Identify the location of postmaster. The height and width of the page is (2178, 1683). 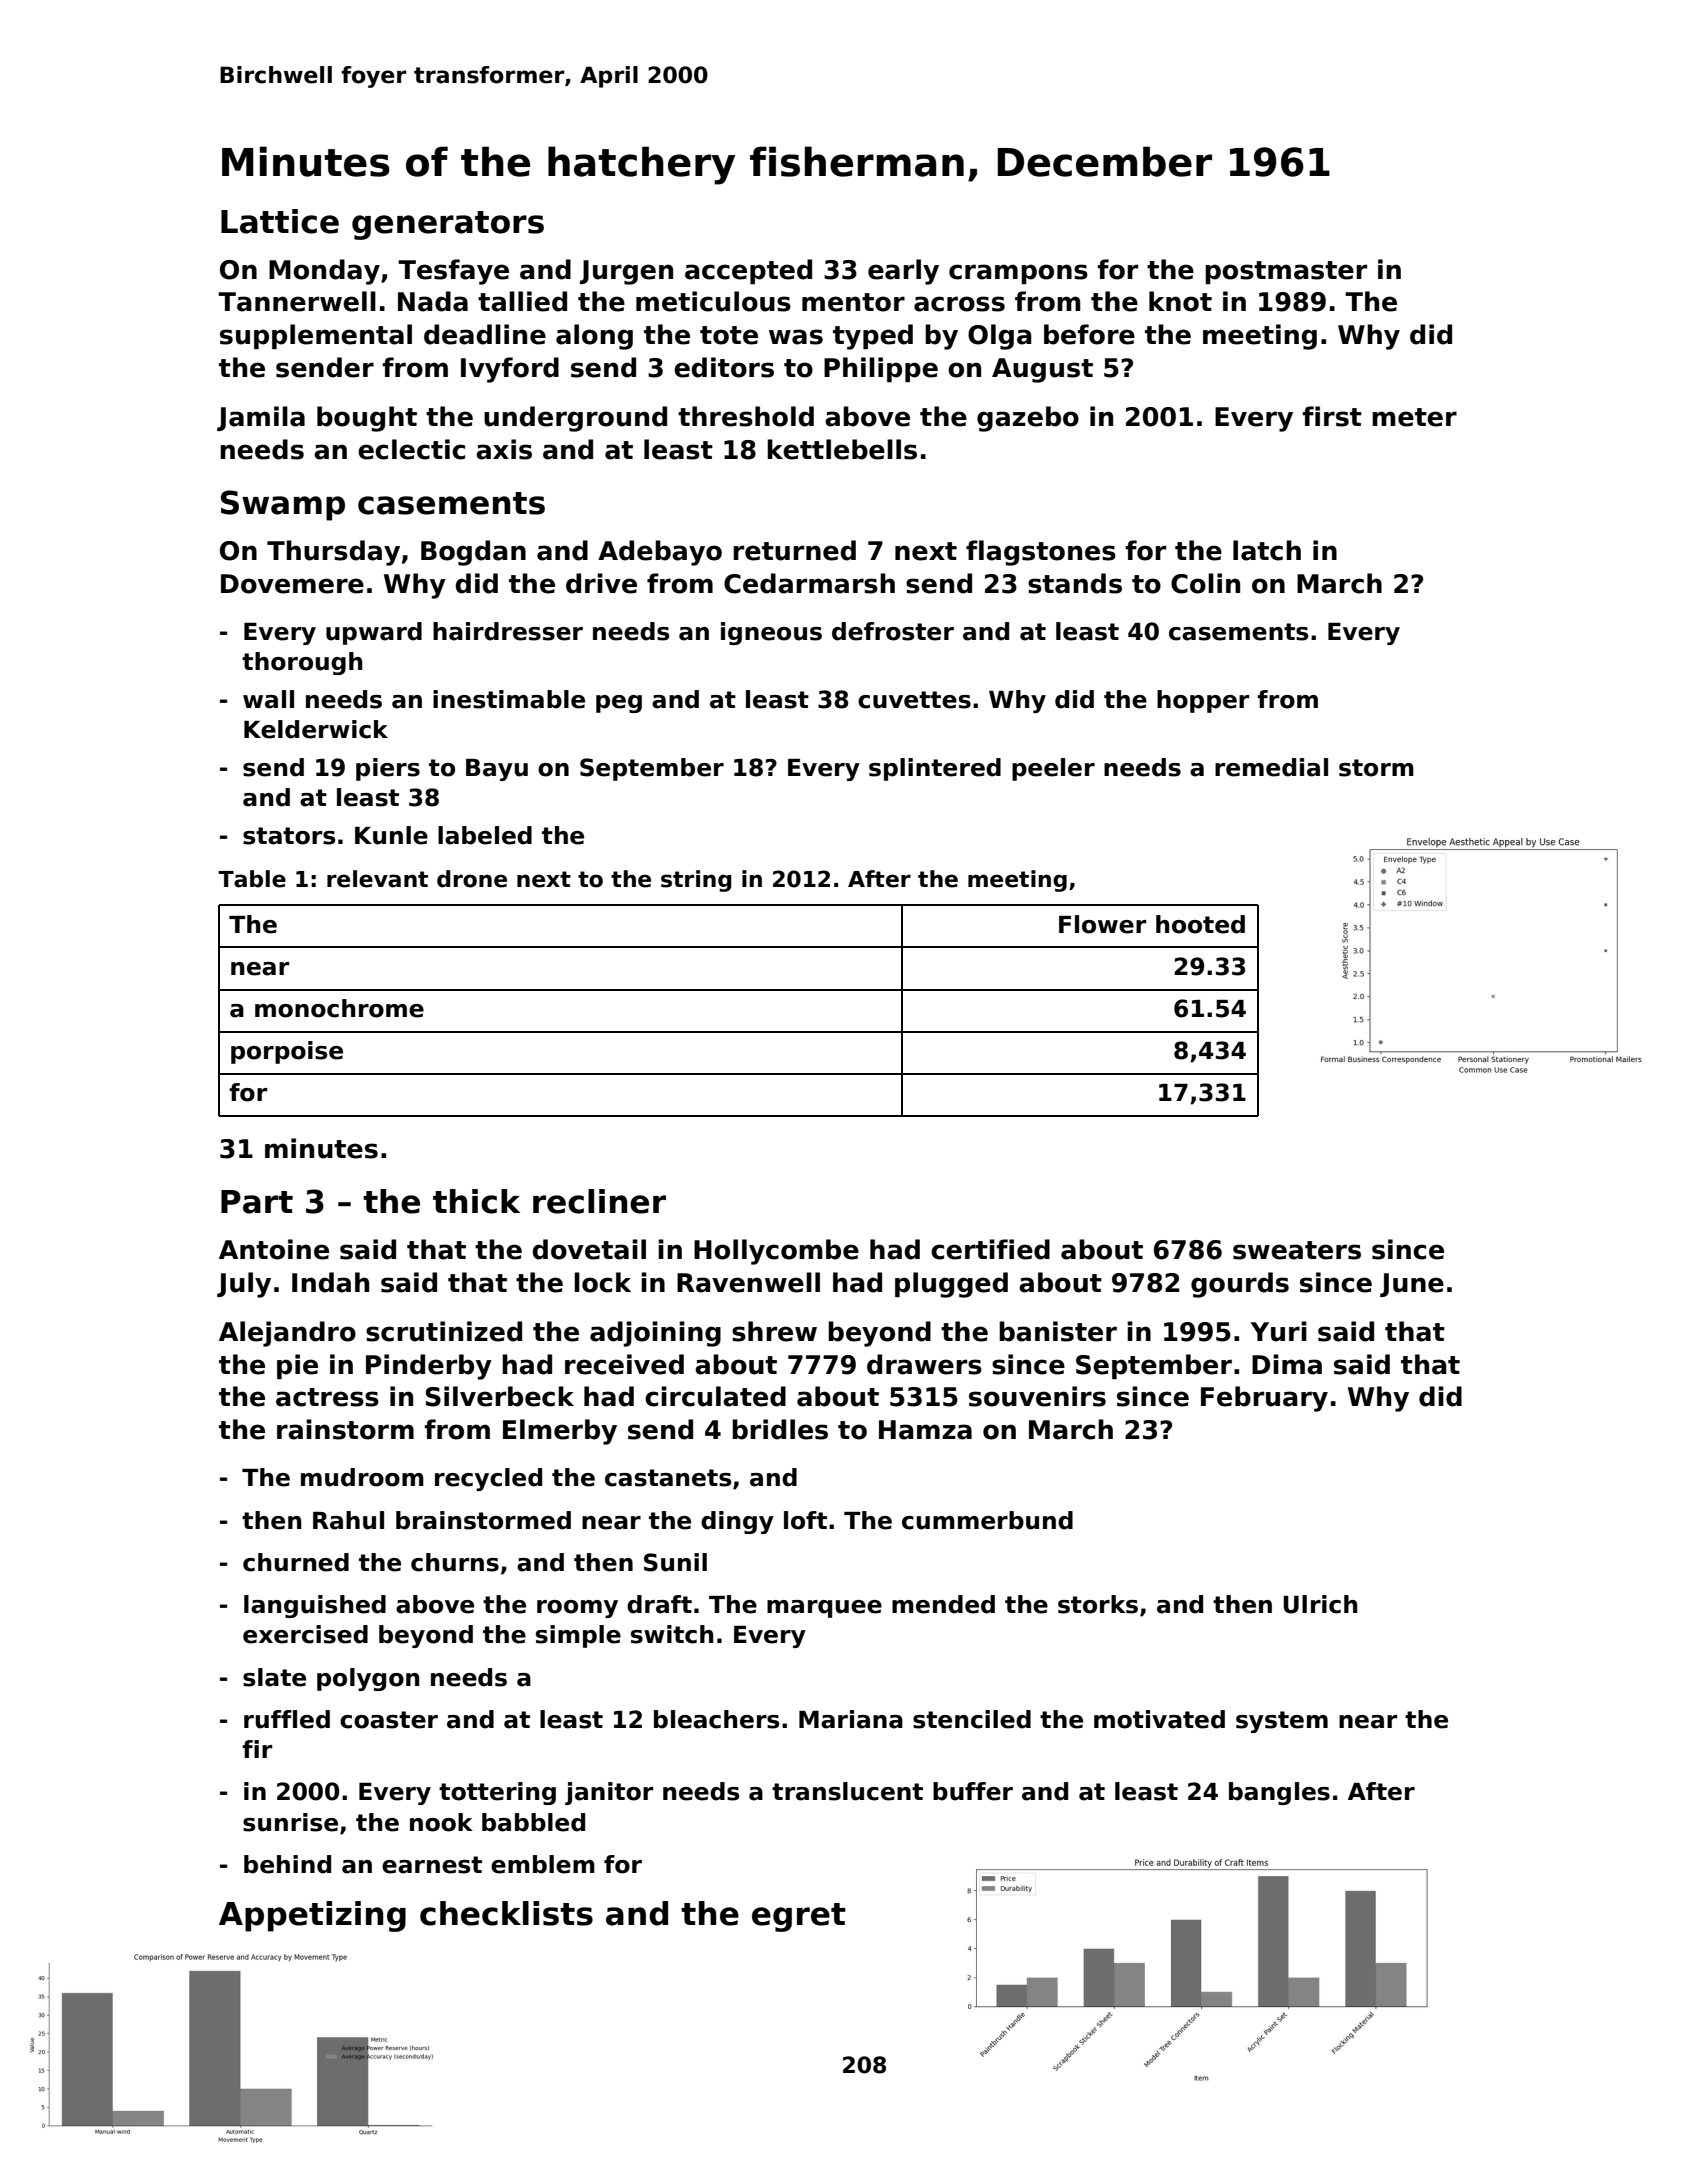
(1286, 272).
